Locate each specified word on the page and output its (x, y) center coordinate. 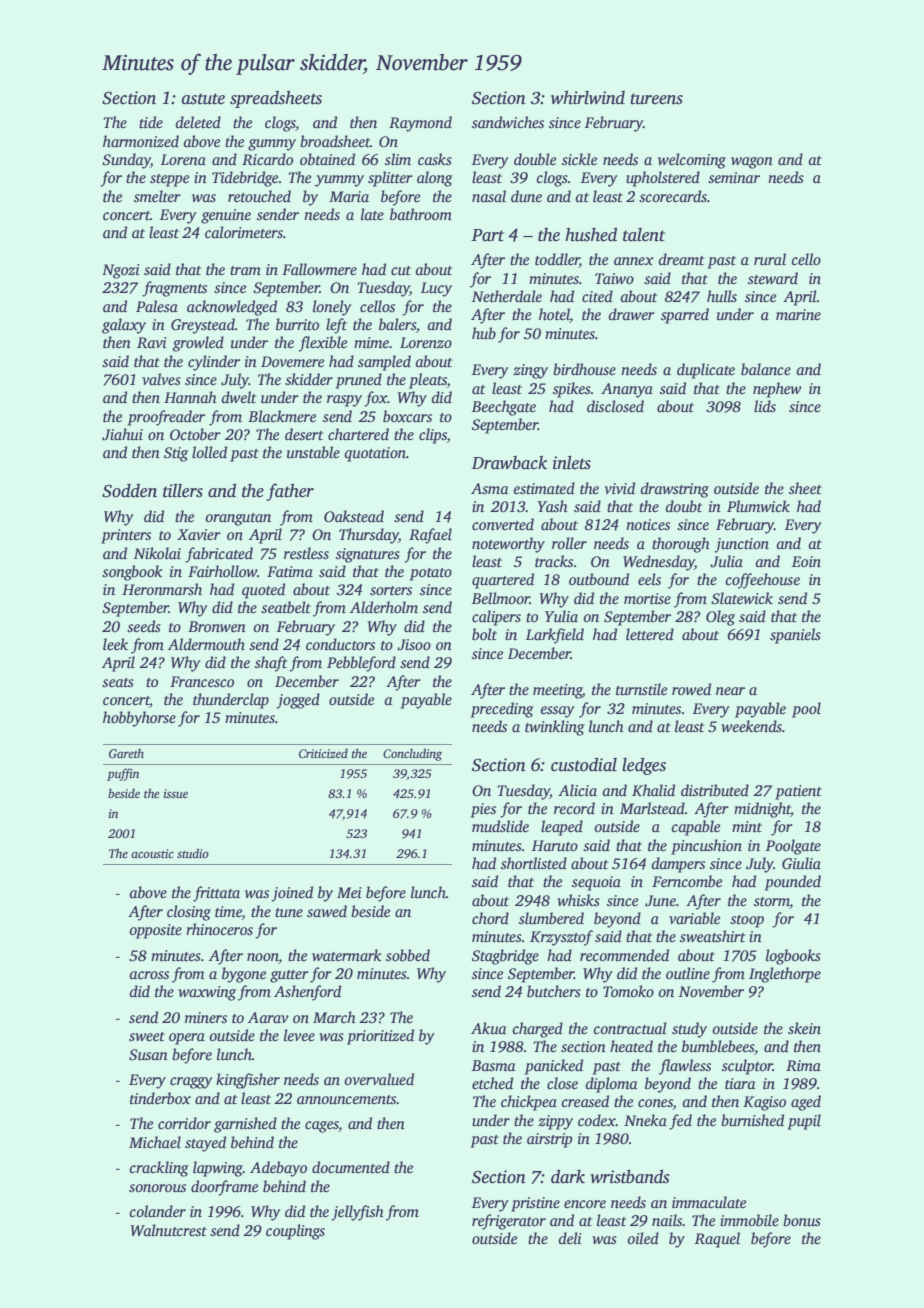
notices (648, 524)
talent (644, 235)
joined (292, 894)
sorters (391, 590)
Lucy (436, 289)
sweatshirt (712, 936)
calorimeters (244, 232)
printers (126, 536)
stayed (205, 1144)
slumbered (551, 918)
